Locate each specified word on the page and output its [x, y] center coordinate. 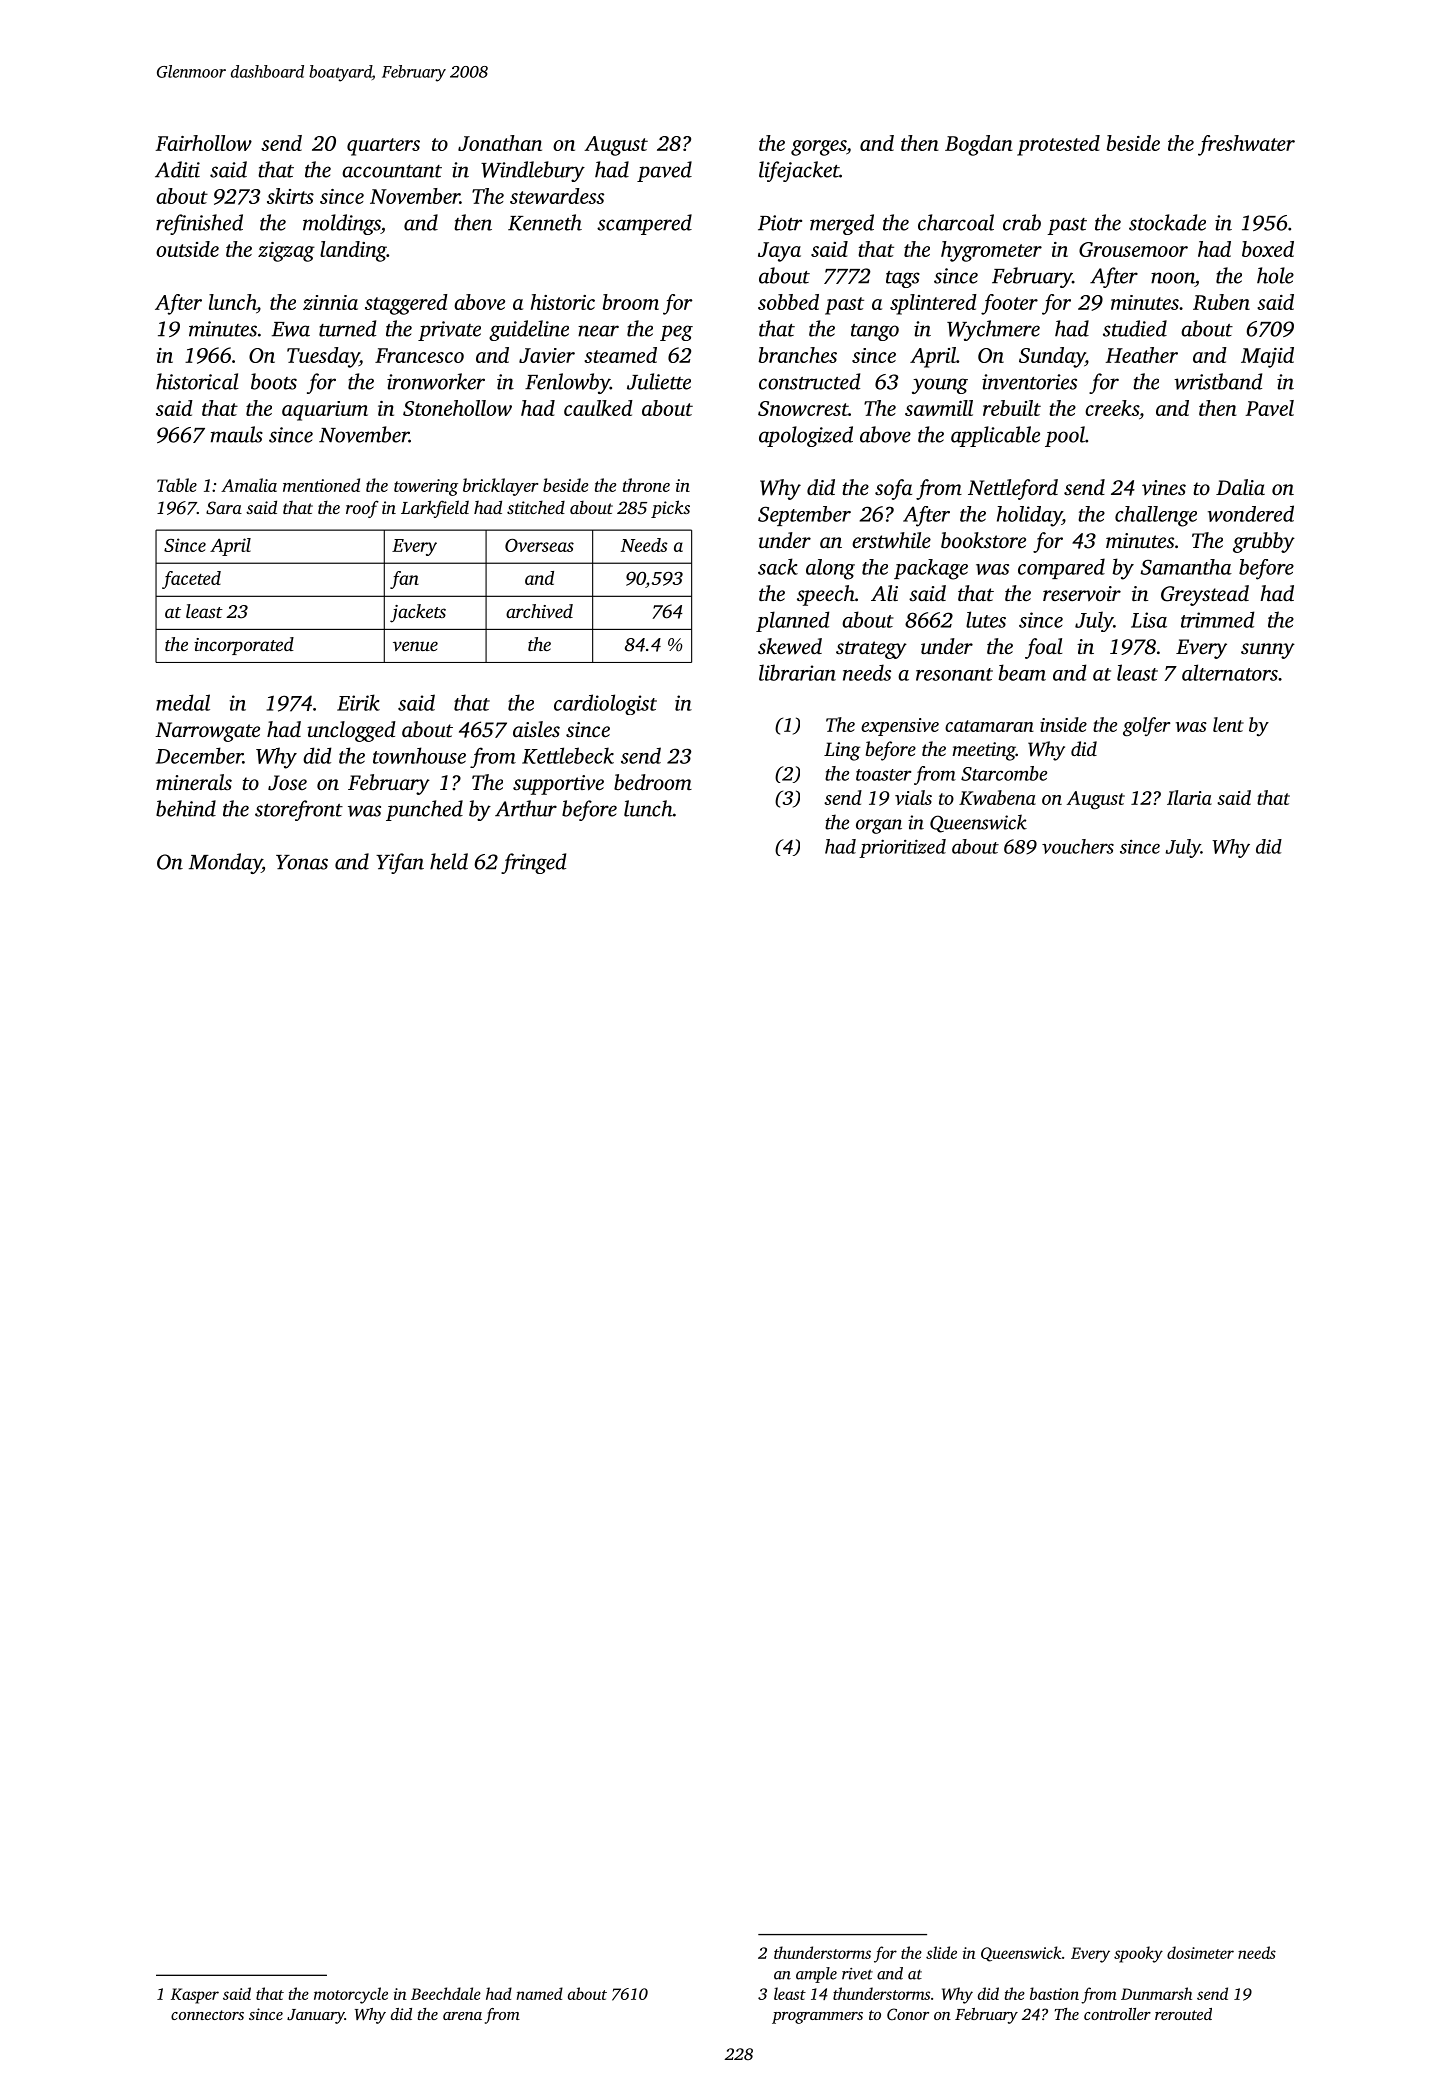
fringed [533, 863]
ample [816, 1975]
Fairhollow [204, 143]
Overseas [539, 545]
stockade [1167, 222]
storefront [299, 810]
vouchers [1078, 846]
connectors [207, 2015]
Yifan [400, 863]
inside [1063, 724]
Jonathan [500, 143]
